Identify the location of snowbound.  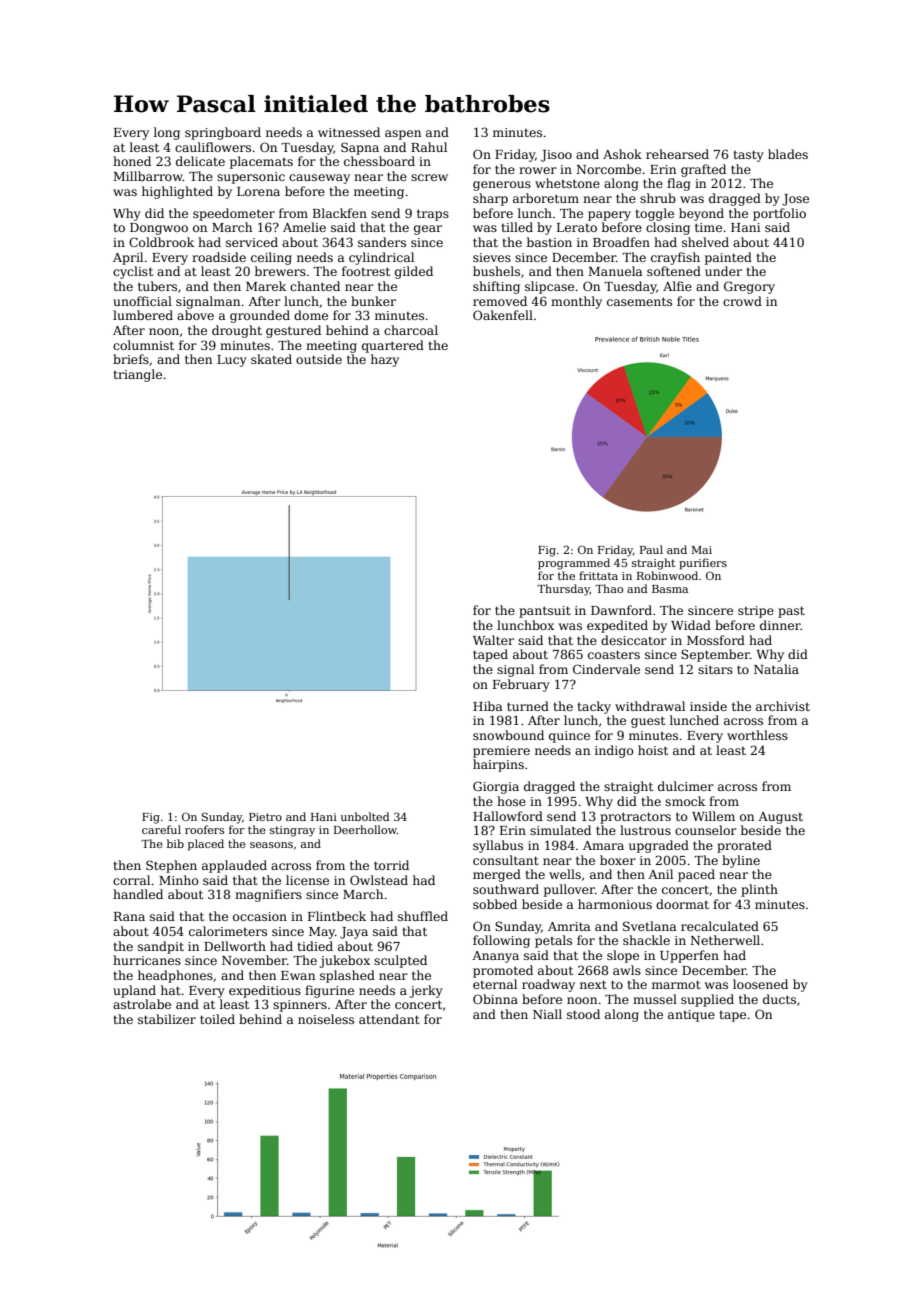
(508, 735).
